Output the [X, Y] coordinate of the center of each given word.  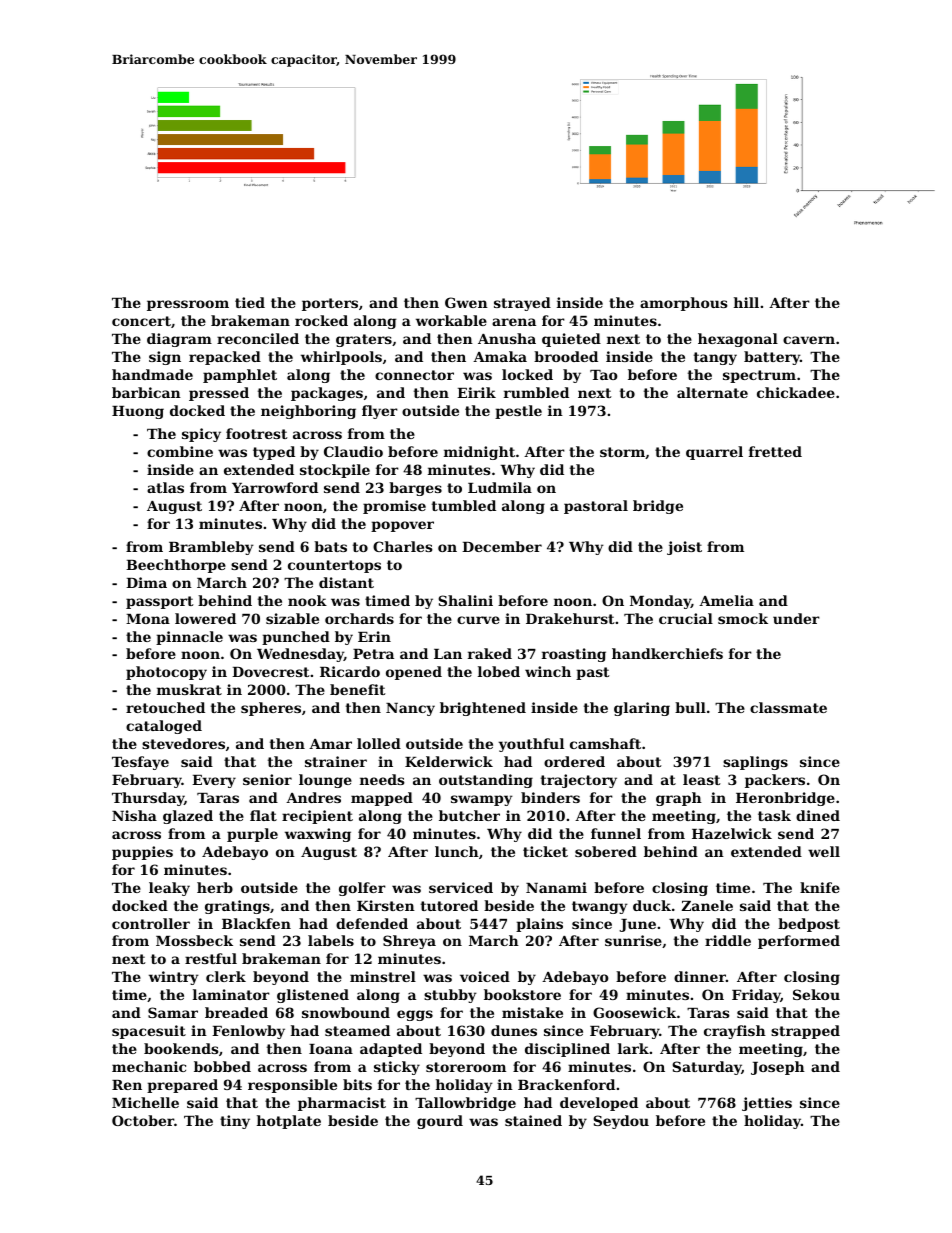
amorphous [684, 304]
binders [550, 797]
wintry [174, 978]
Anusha [507, 338]
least [702, 779]
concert [141, 321]
